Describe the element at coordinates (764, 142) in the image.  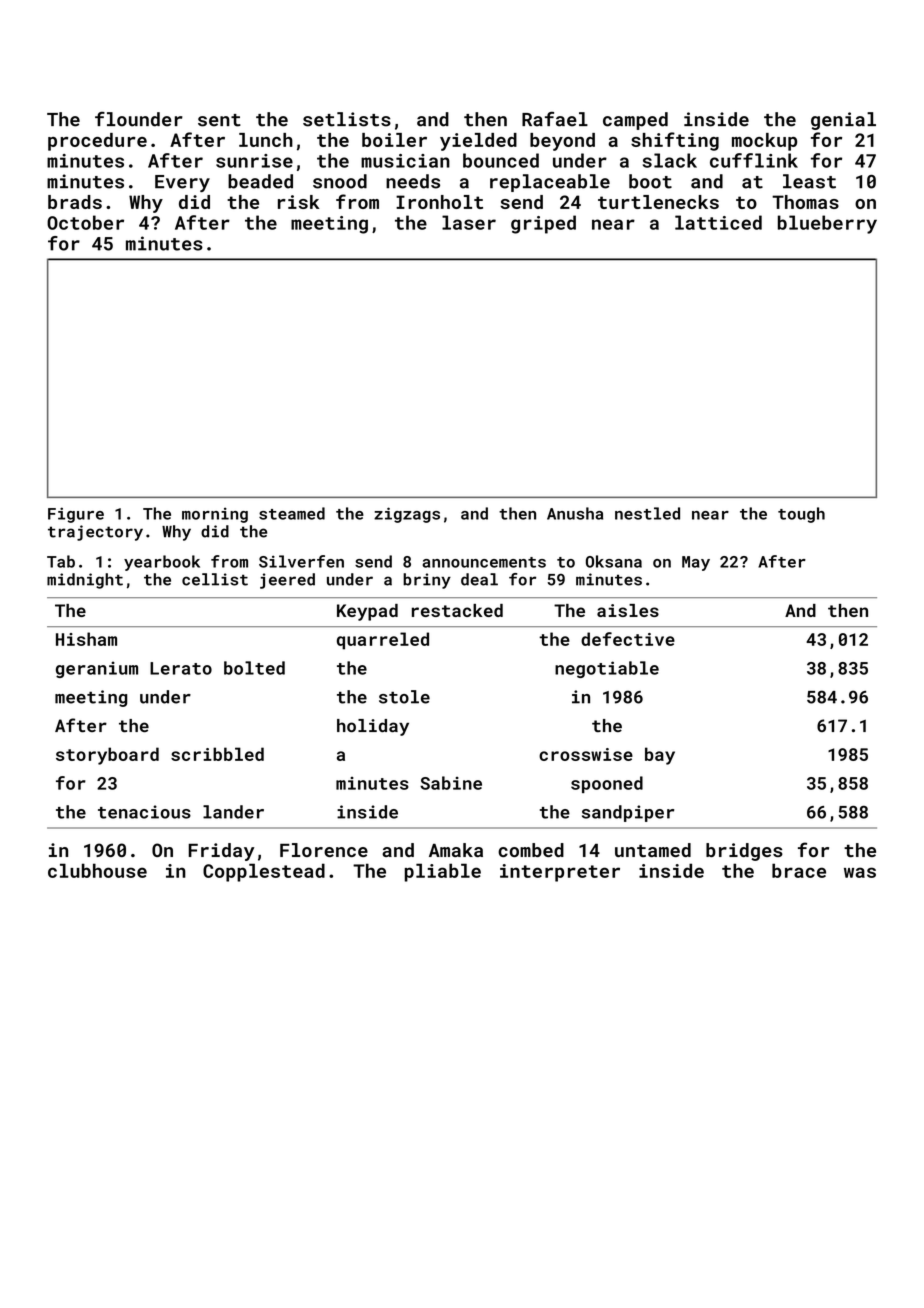
I see `mockup` at that location.
